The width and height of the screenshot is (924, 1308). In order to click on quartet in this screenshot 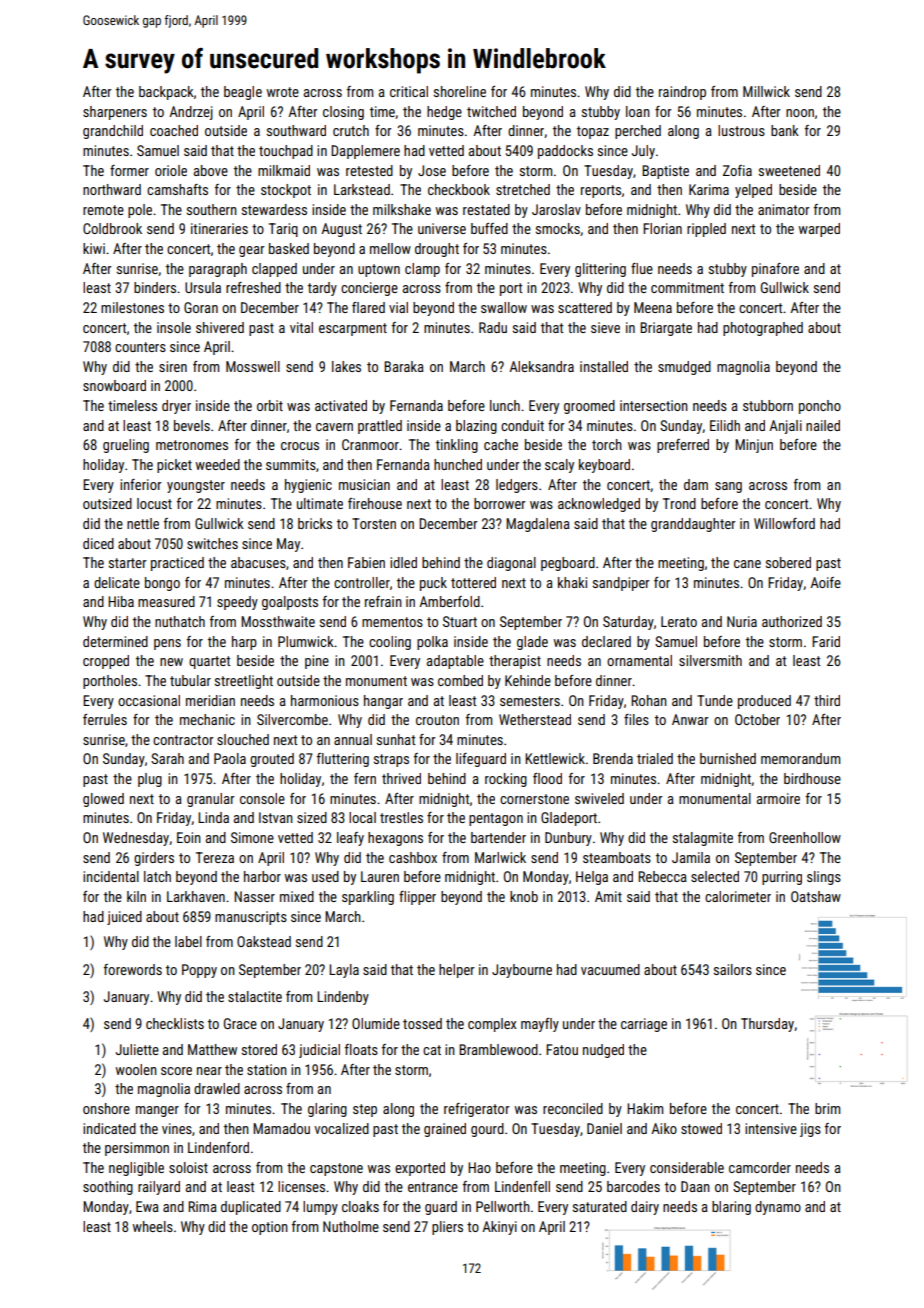, I will do `click(209, 662)`.
